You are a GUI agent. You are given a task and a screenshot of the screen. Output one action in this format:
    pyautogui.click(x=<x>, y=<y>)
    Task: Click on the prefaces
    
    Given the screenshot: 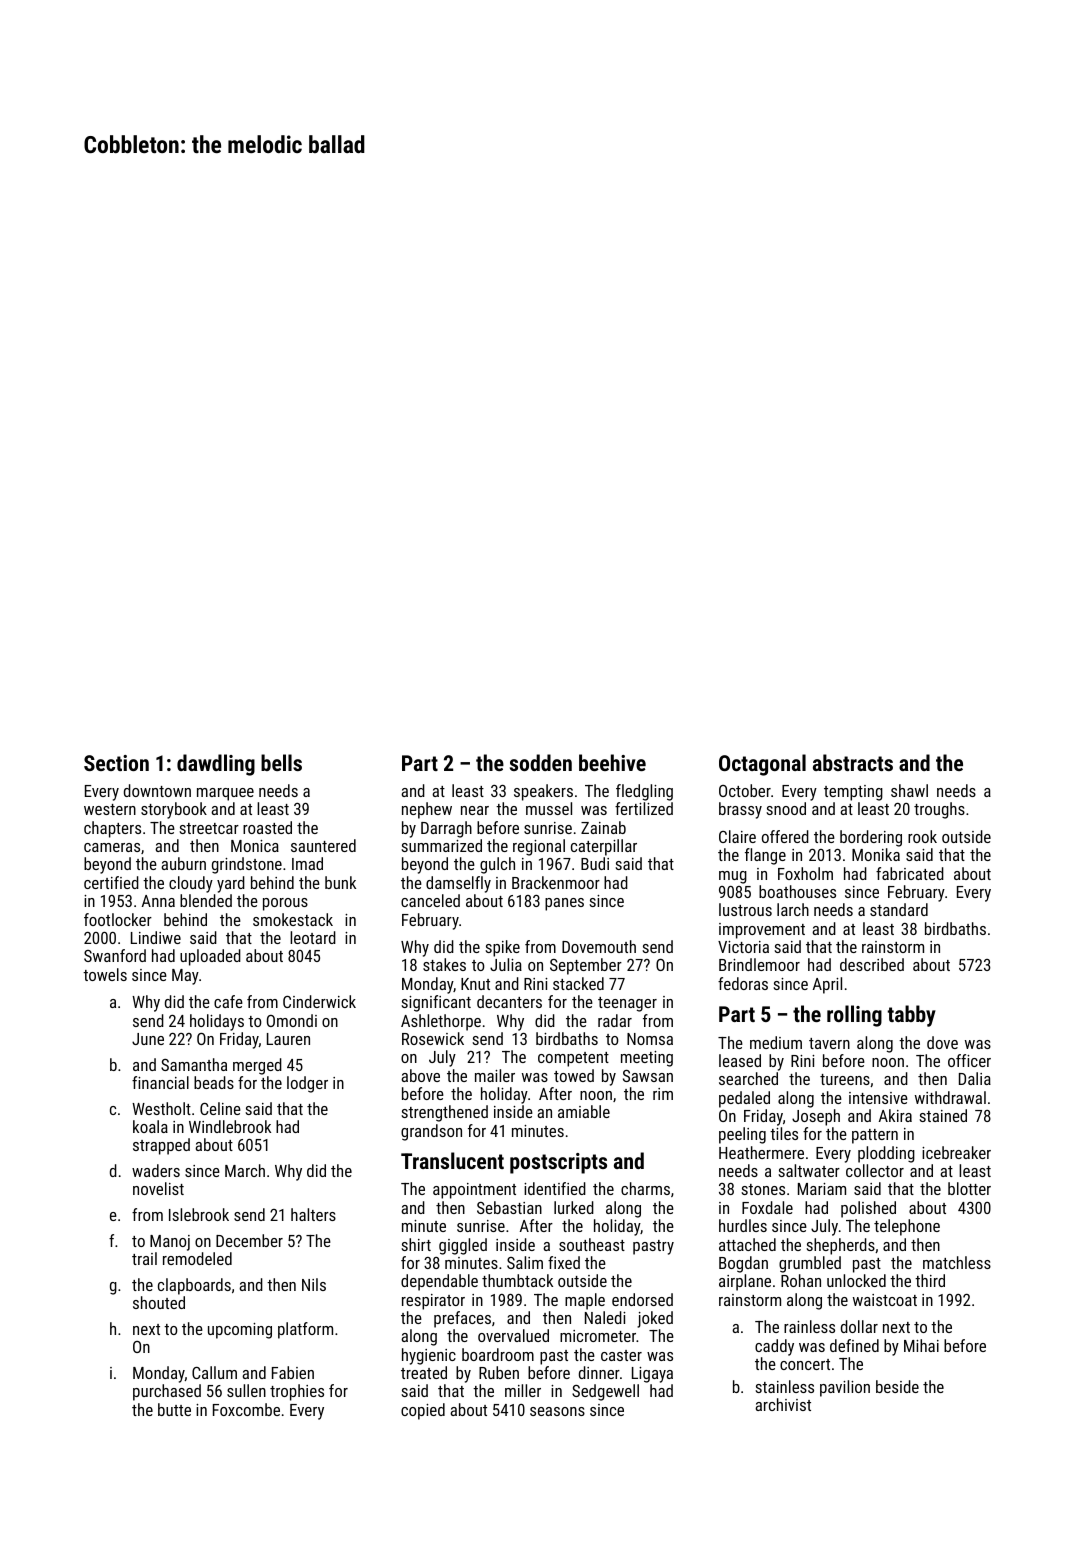 What is the action you would take?
    pyautogui.click(x=462, y=1319)
